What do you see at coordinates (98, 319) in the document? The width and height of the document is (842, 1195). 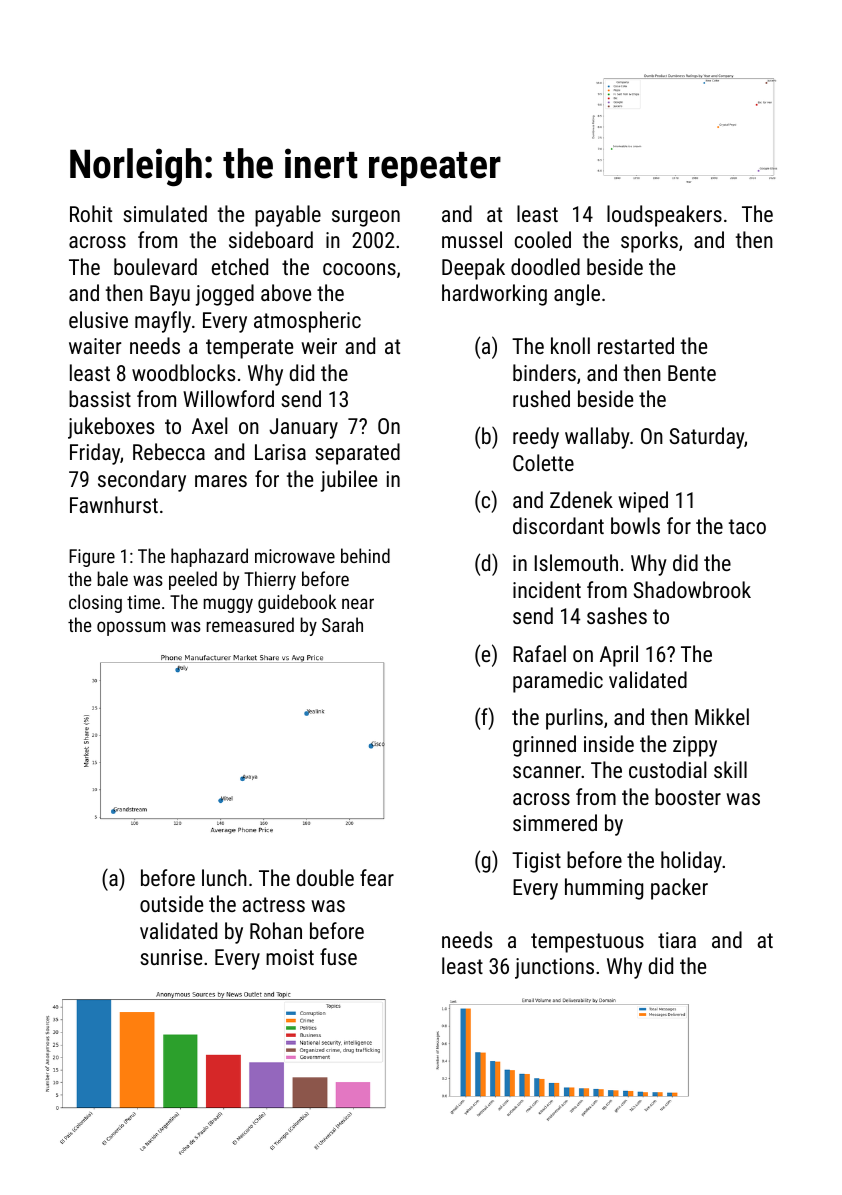 I see `elusive` at bounding box center [98, 319].
